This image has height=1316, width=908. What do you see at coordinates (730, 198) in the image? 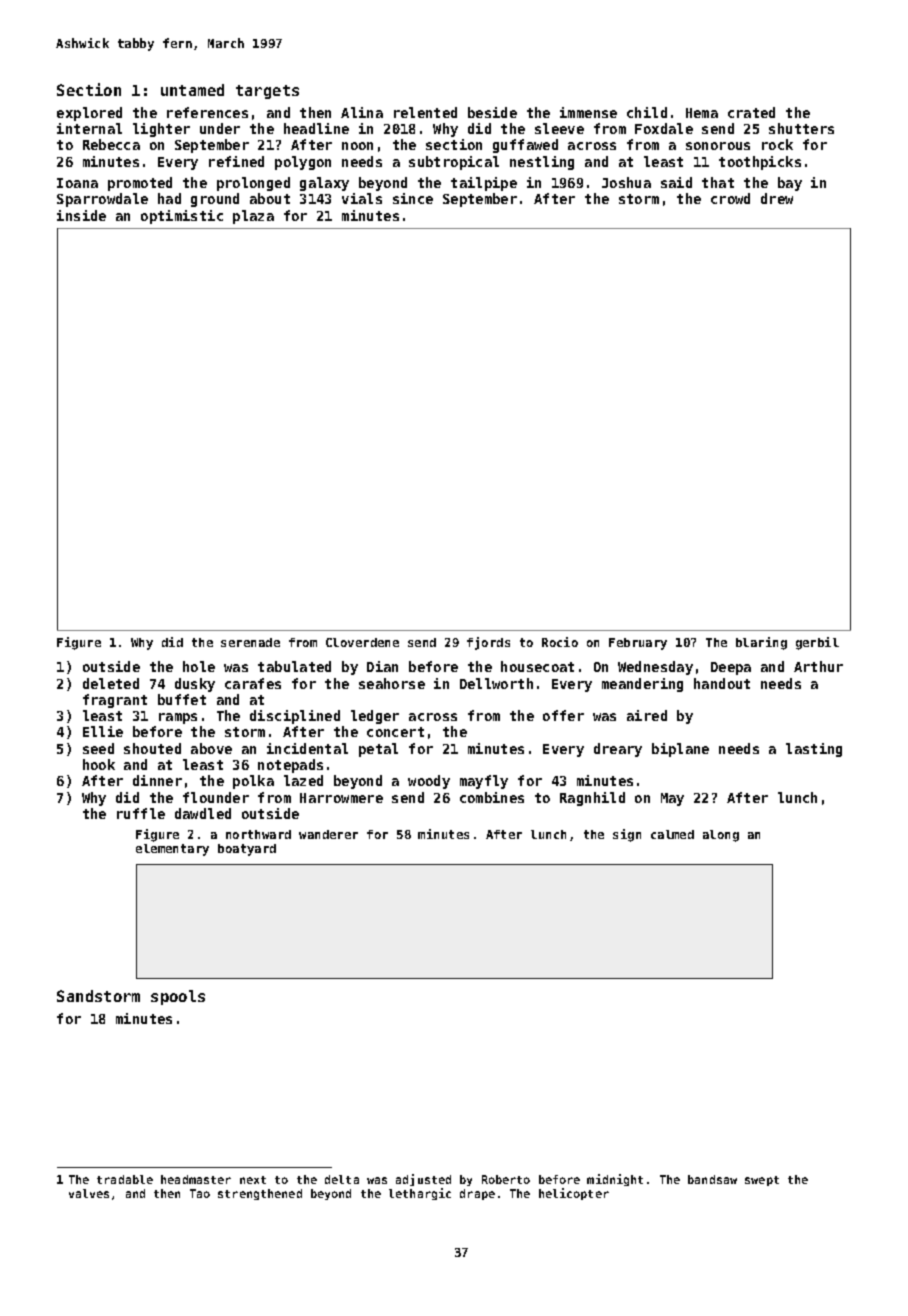
I see `crowd` at bounding box center [730, 198].
